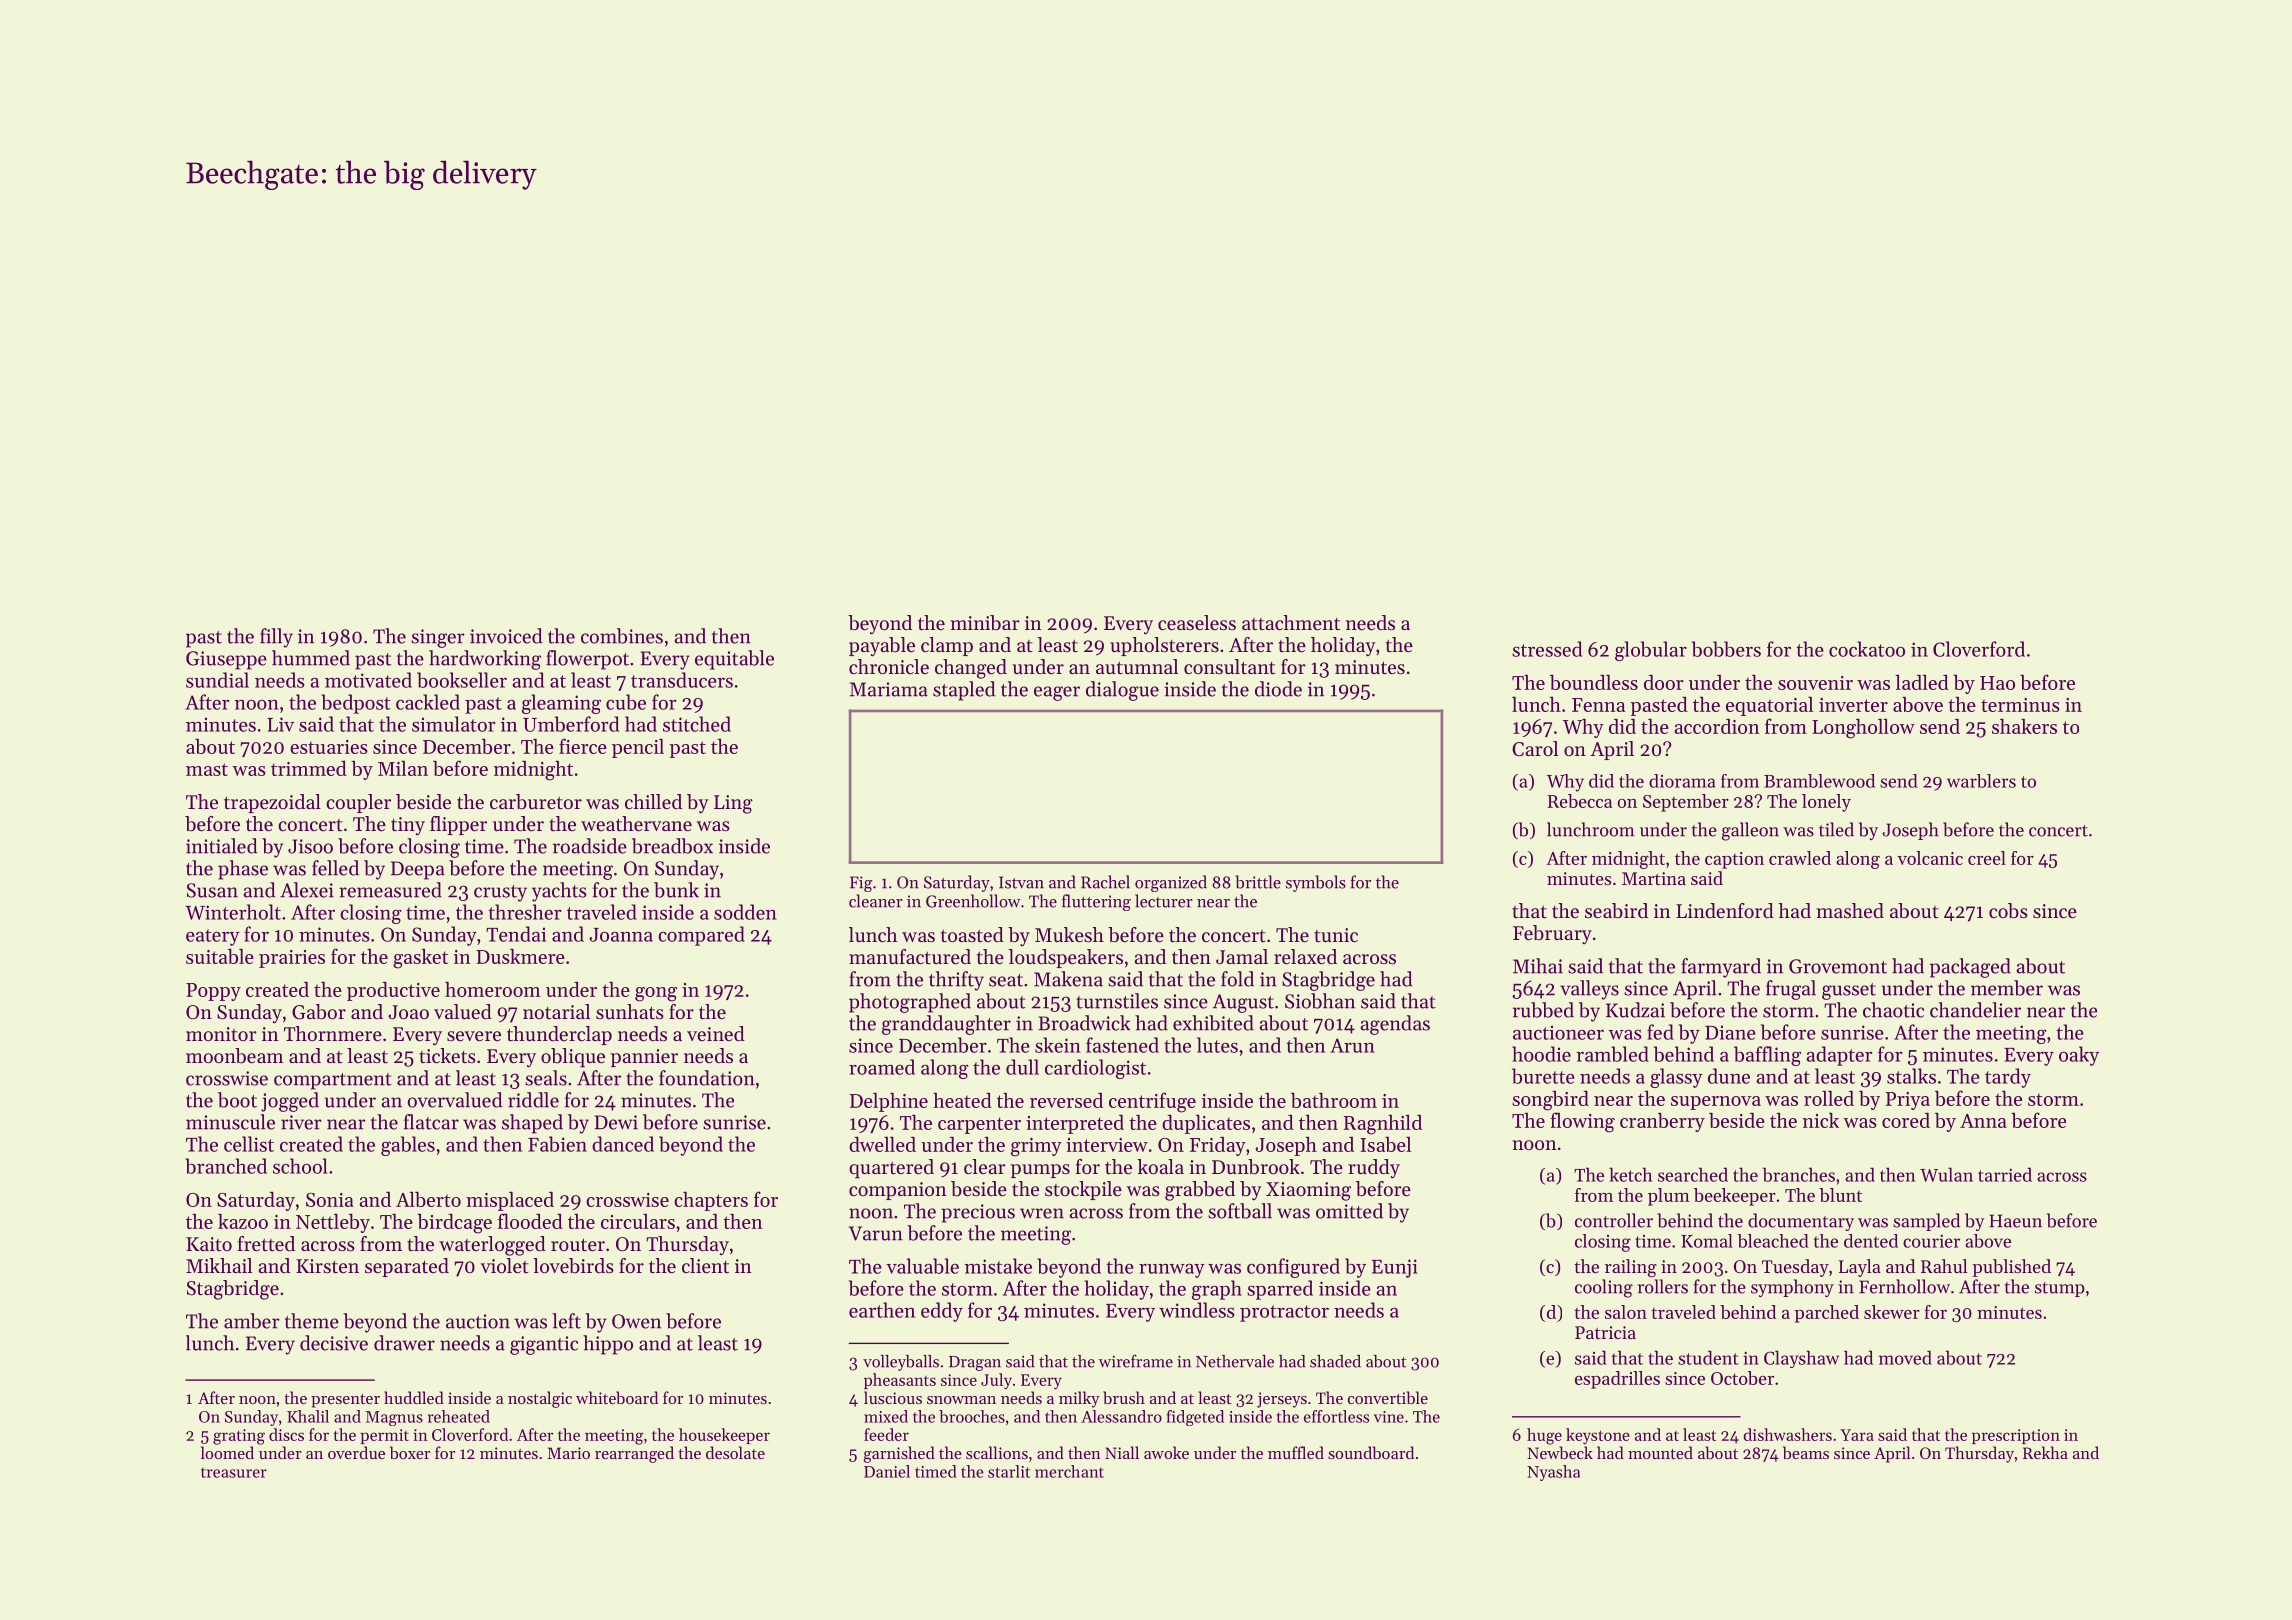 Image resolution: width=2292 pixels, height=1620 pixels. I want to click on creel, so click(1987, 858).
